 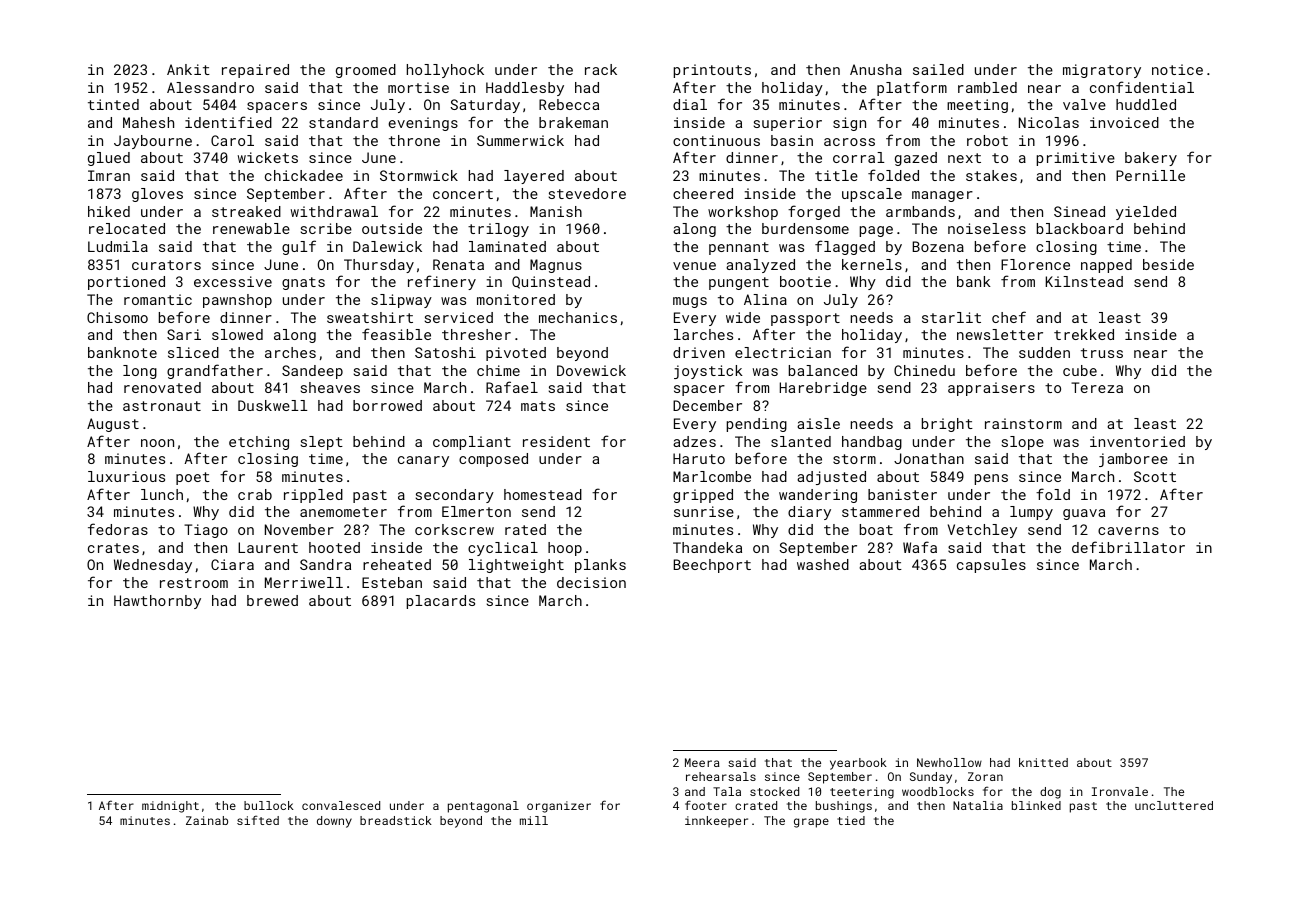 What do you see at coordinates (573, 122) in the screenshot?
I see `brakeman` at bounding box center [573, 122].
